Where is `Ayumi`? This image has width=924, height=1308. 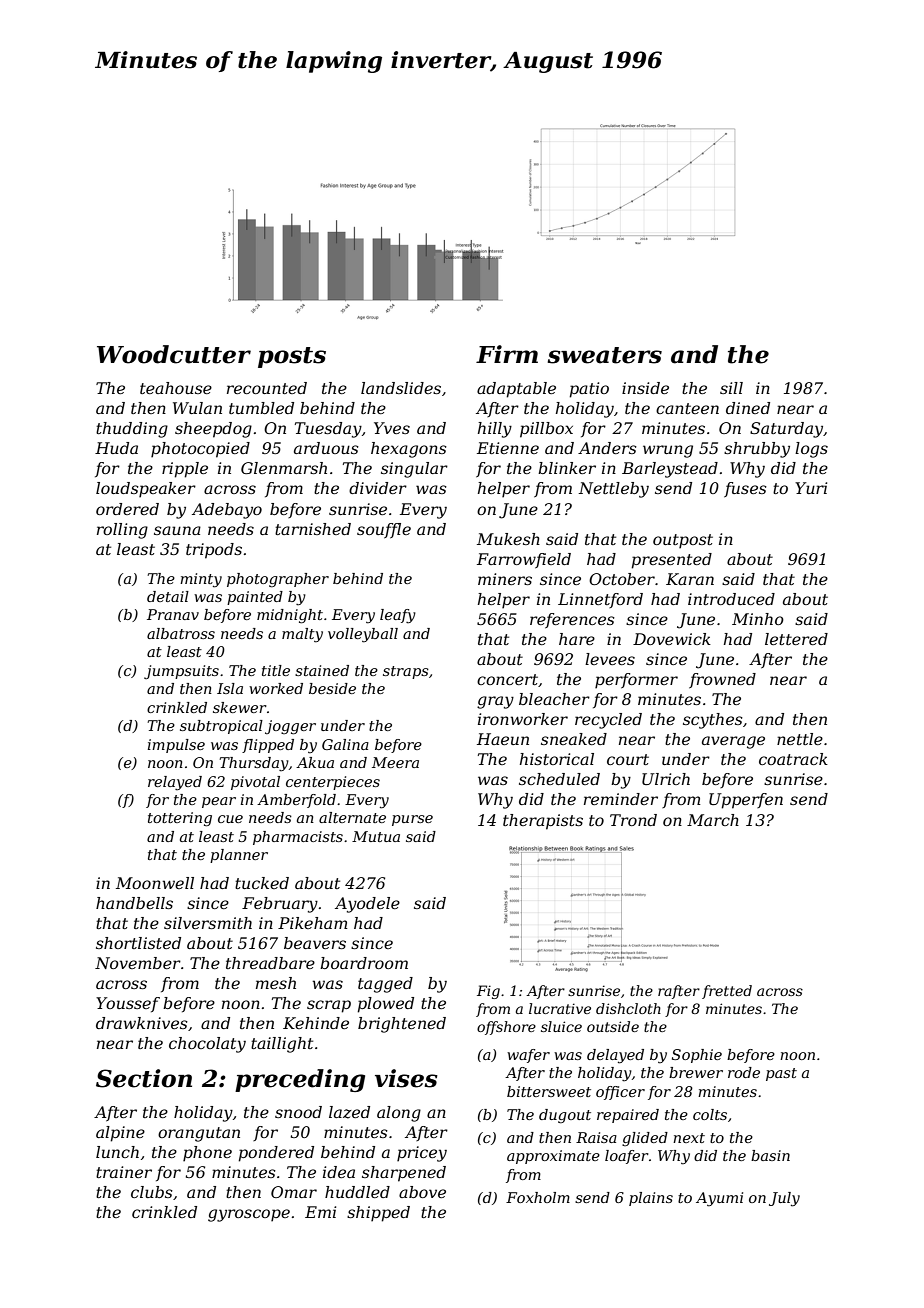
Ayumi is located at coordinates (719, 1199).
